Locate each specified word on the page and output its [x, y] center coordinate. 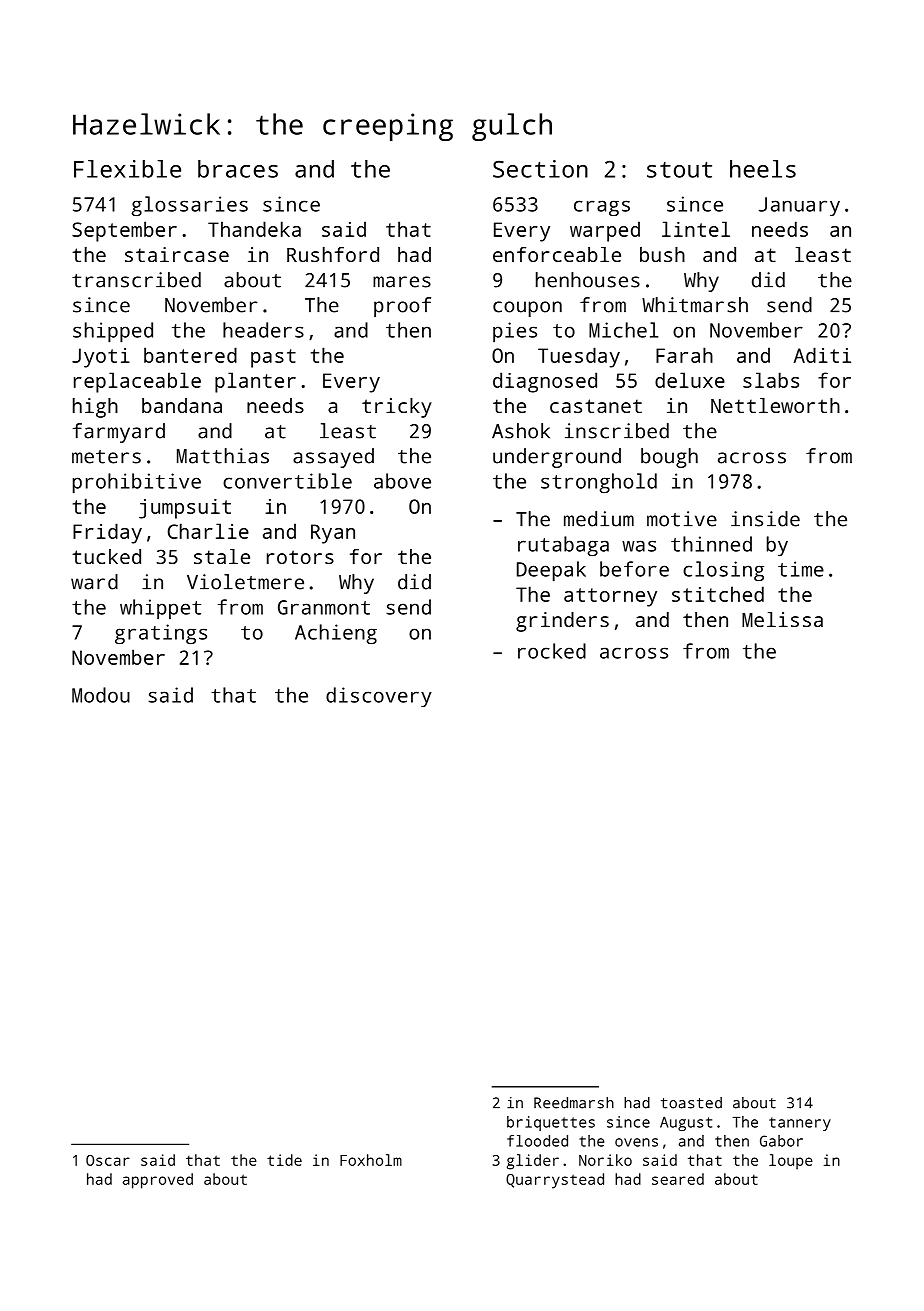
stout [679, 169]
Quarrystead [555, 1181]
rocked [552, 651]
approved [158, 1181]
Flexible [127, 169]
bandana [182, 405]
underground [557, 458]
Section [540, 169]
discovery [379, 697]
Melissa [782, 619]
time [801, 569]
